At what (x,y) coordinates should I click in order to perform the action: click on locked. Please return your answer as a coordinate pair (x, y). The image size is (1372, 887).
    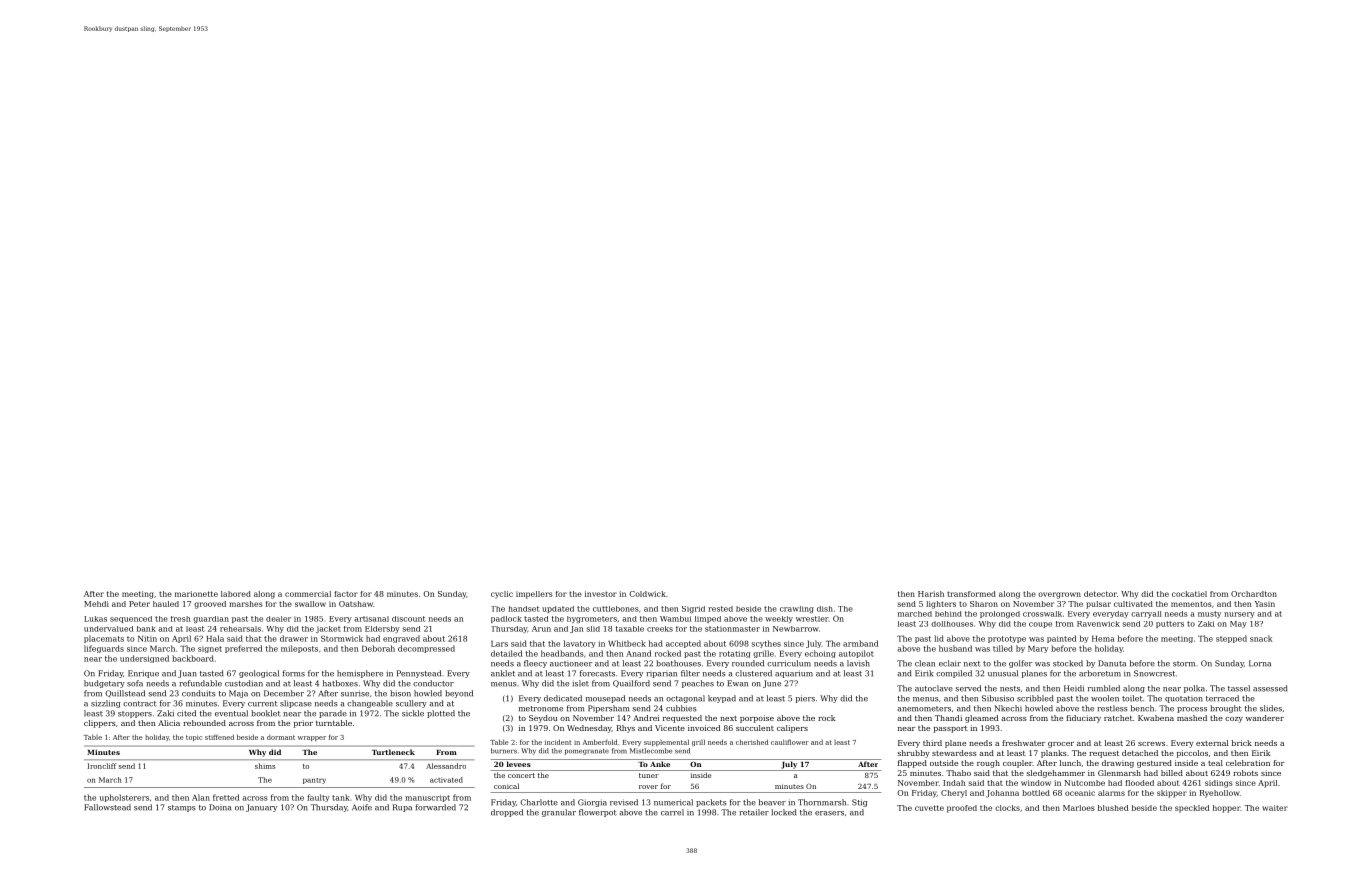
    Looking at the image, I should click on (783, 812).
